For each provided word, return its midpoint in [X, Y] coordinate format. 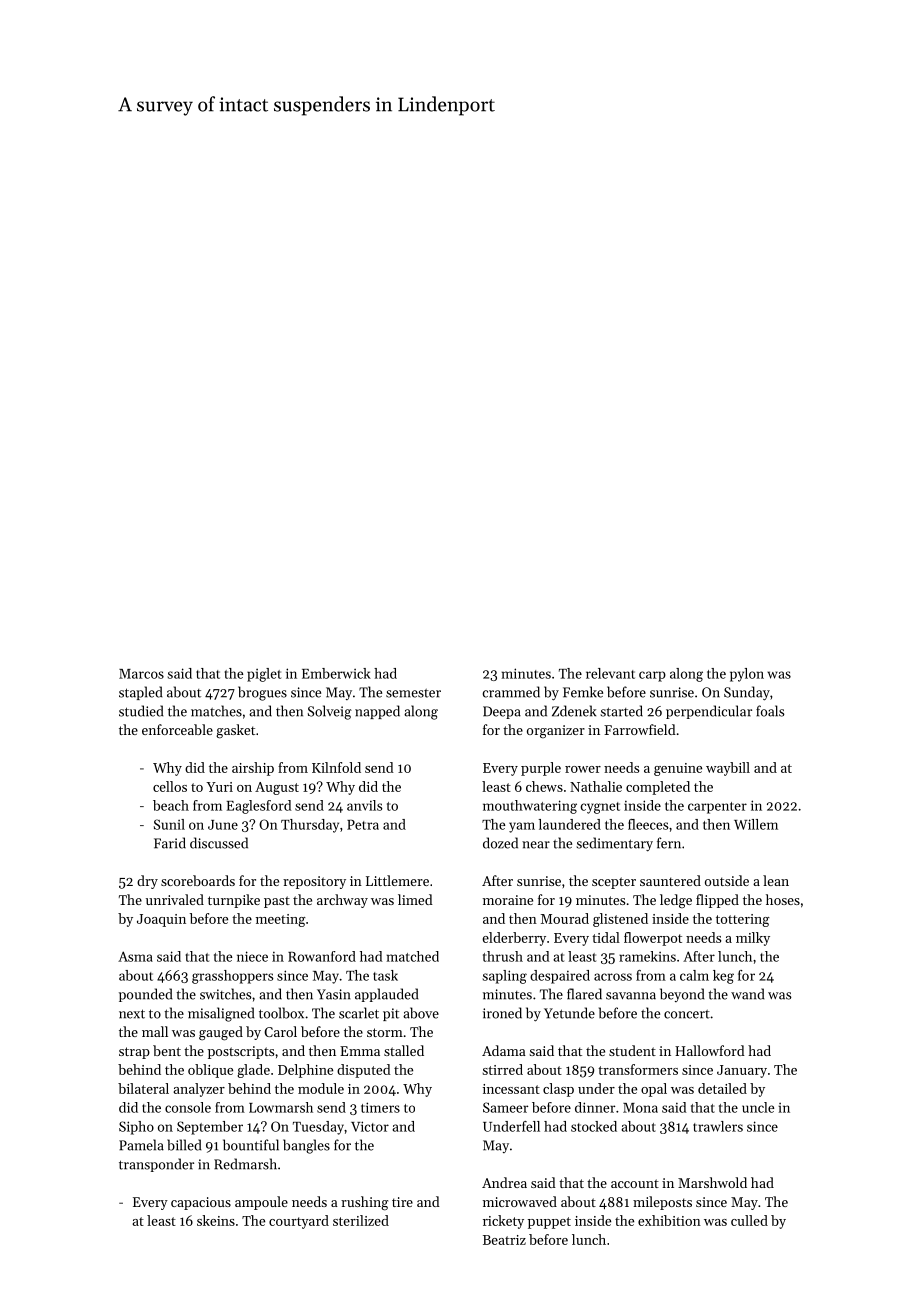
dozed [500, 843]
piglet [264, 675]
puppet [549, 1223]
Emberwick [336, 673]
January [742, 1071]
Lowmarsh [281, 1107]
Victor [370, 1126]
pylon [747, 675]
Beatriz [504, 1240]
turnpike [234, 901]
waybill [728, 769]
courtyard [299, 1222]
